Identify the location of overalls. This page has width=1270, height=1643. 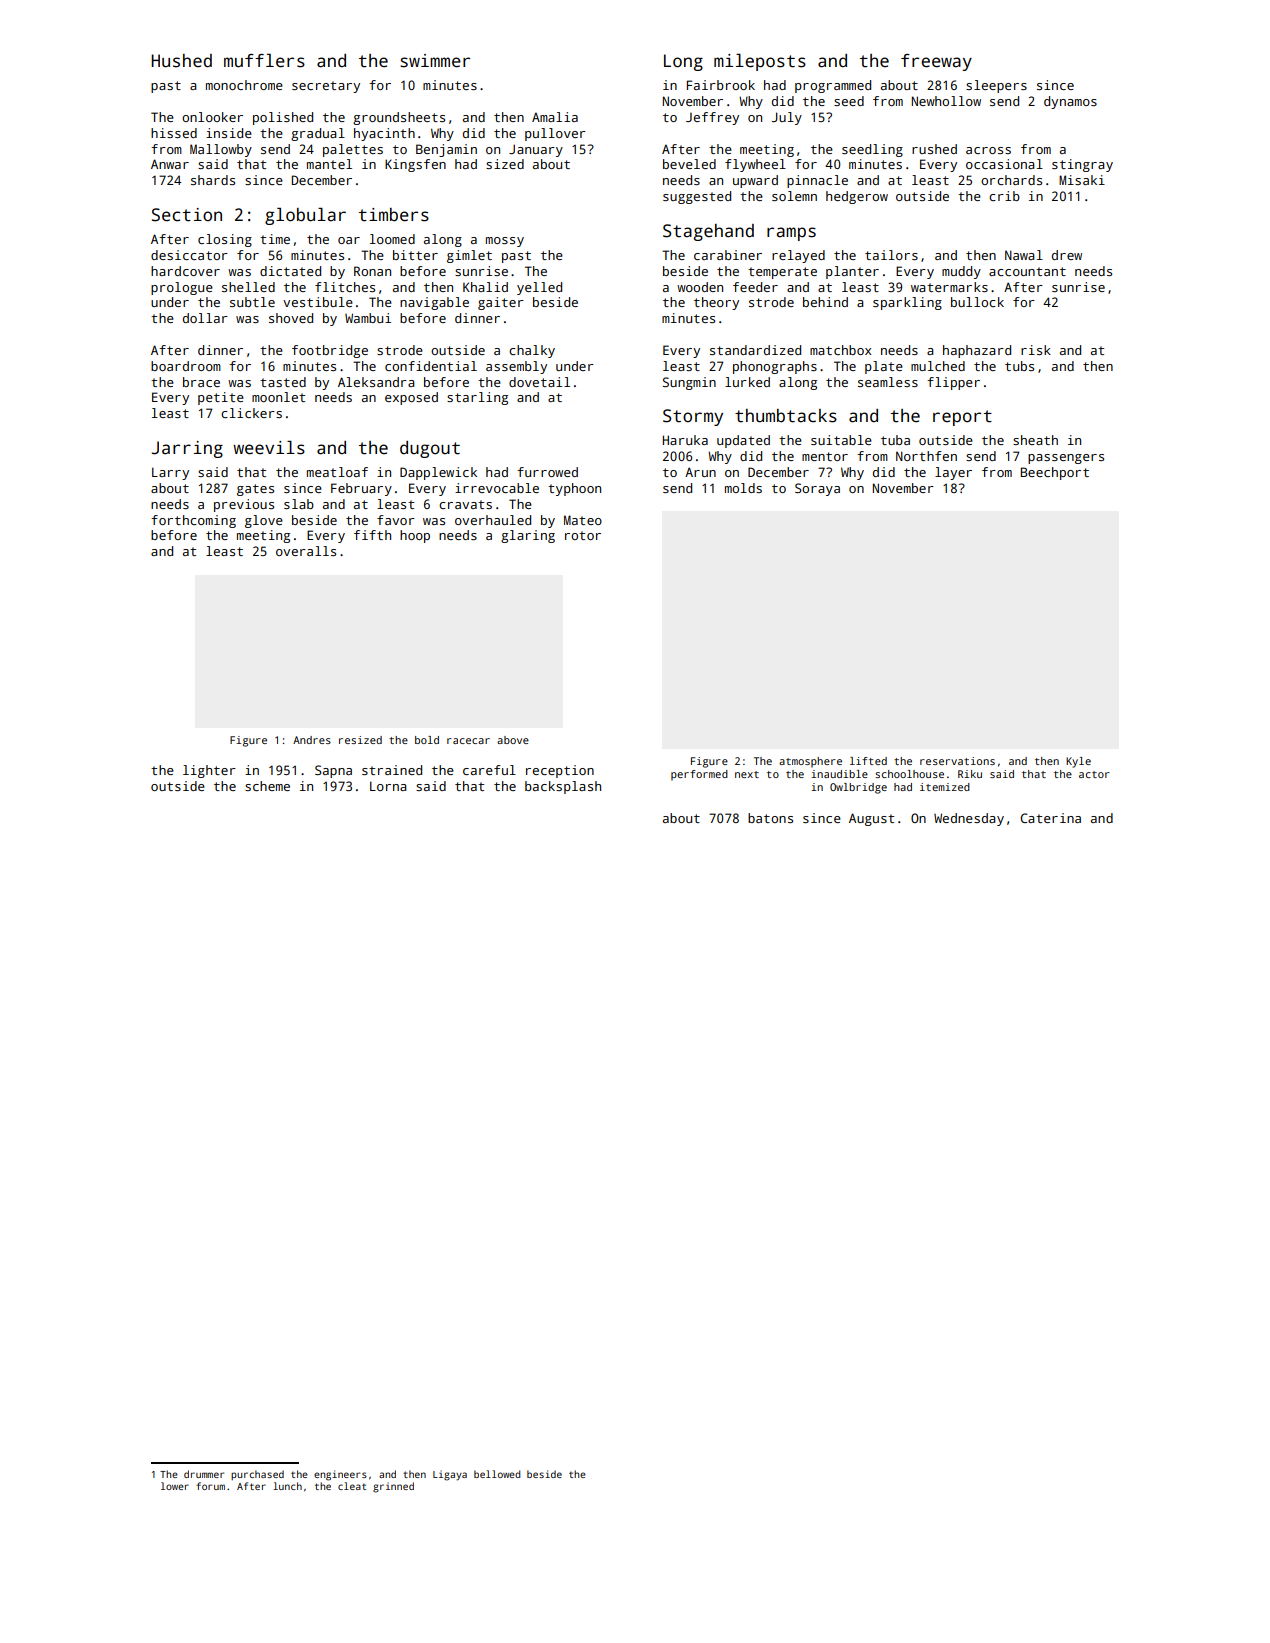
(306, 551).
